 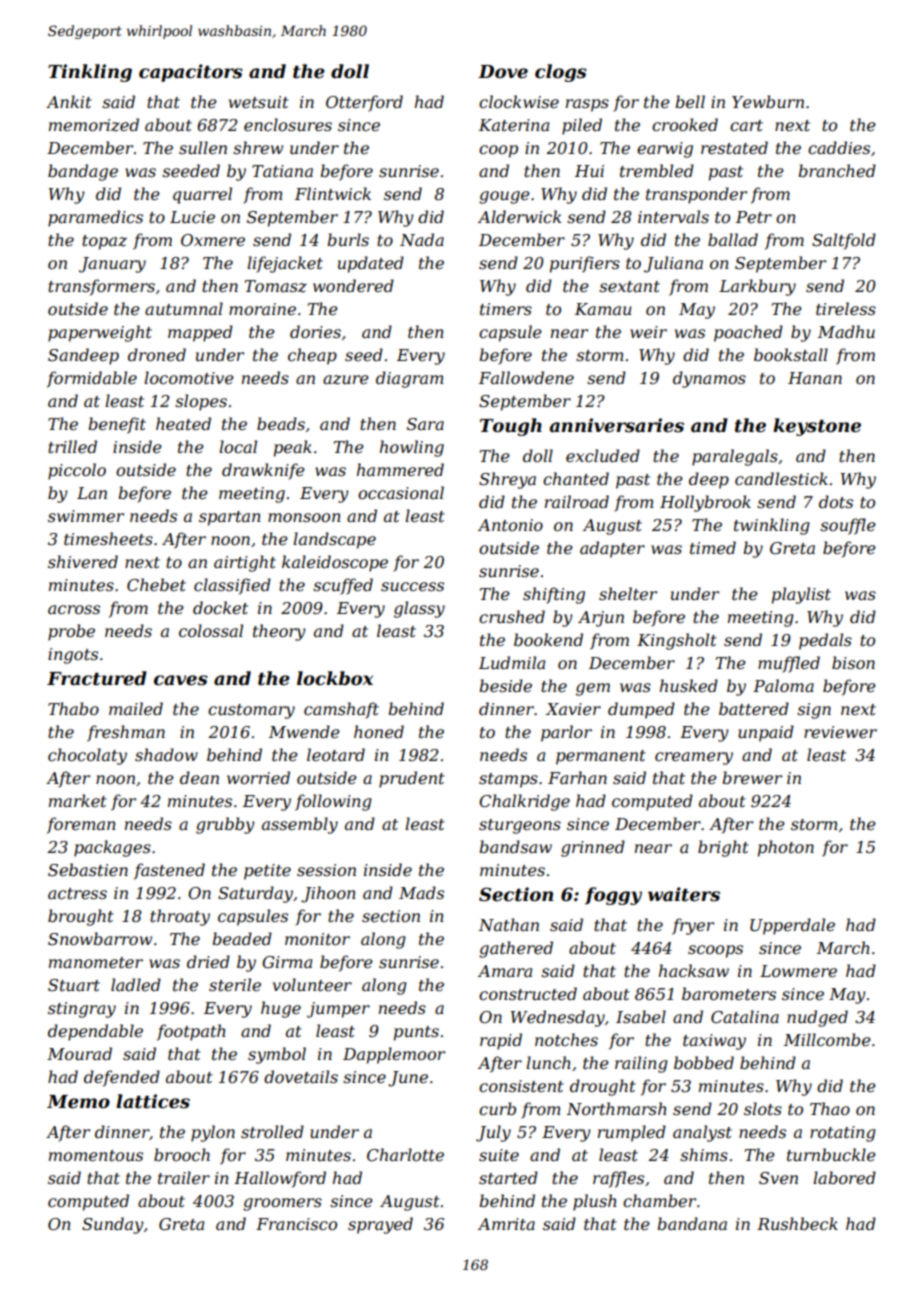 What do you see at coordinates (735, 457) in the image?
I see `paralegals` at bounding box center [735, 457].
